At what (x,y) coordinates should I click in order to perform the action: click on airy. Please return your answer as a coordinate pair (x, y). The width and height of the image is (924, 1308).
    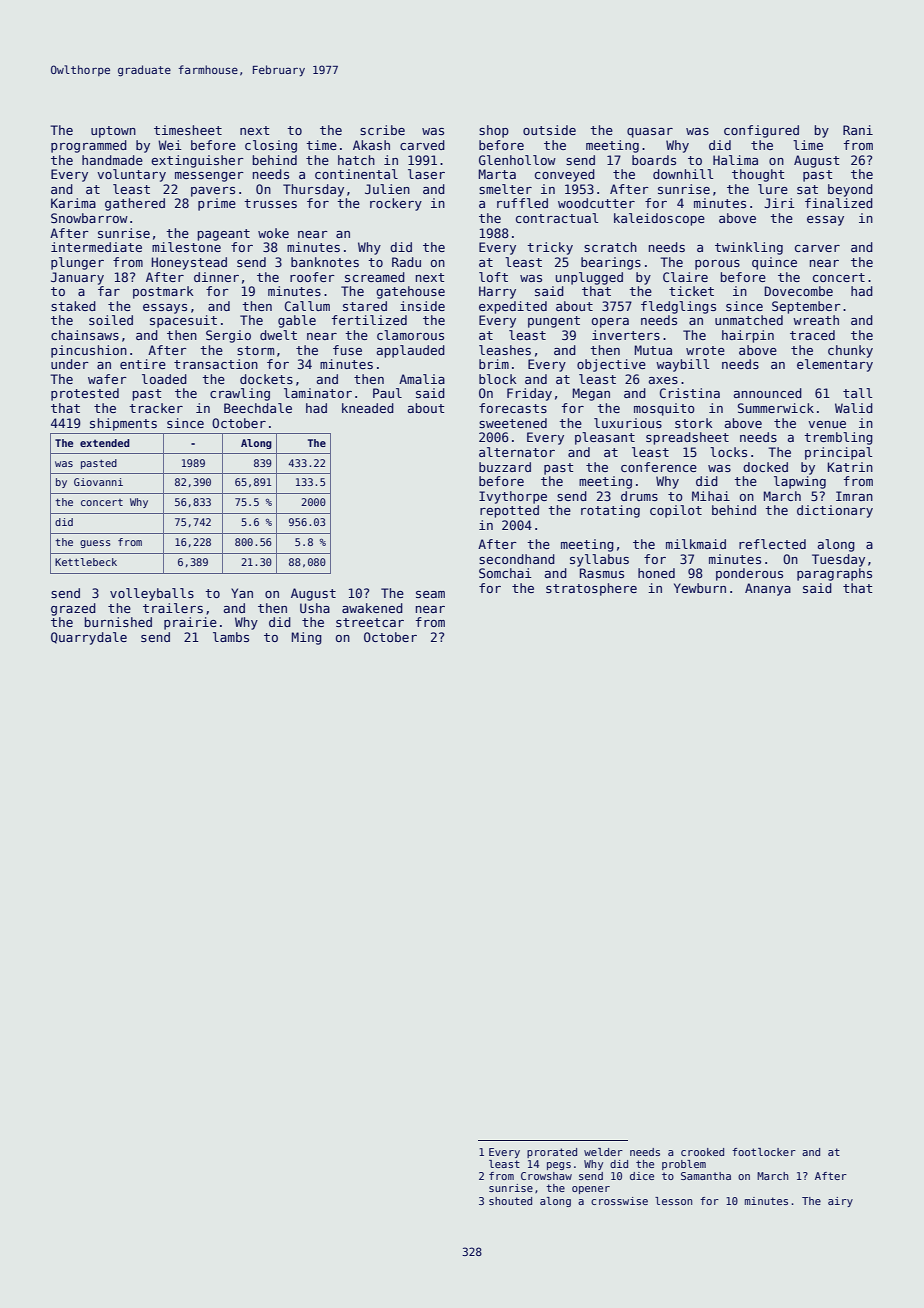
    Looking at the image, I should click on (840, 1202).
